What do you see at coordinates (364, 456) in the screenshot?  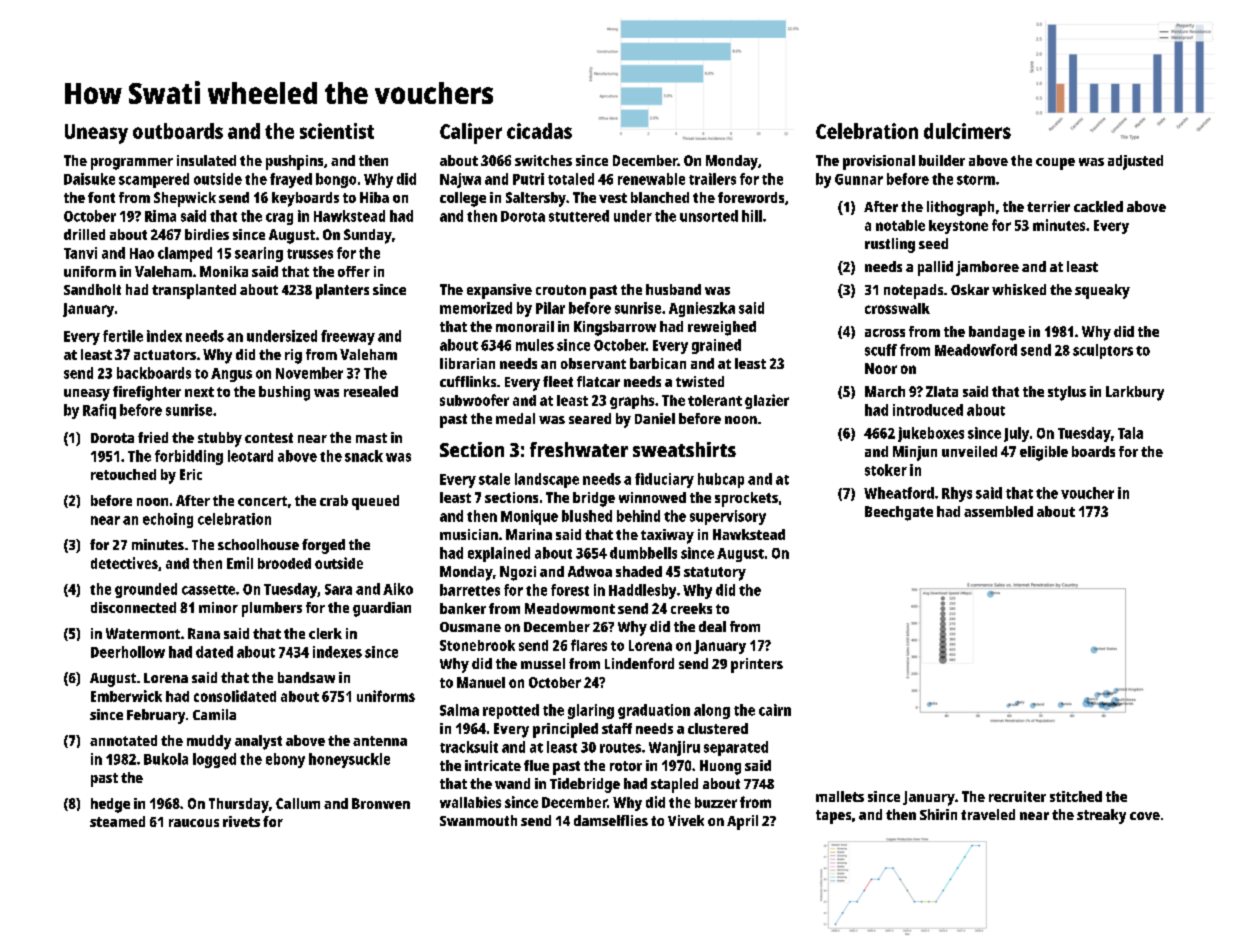 I see `snack` at bounding box center [364, 456].
